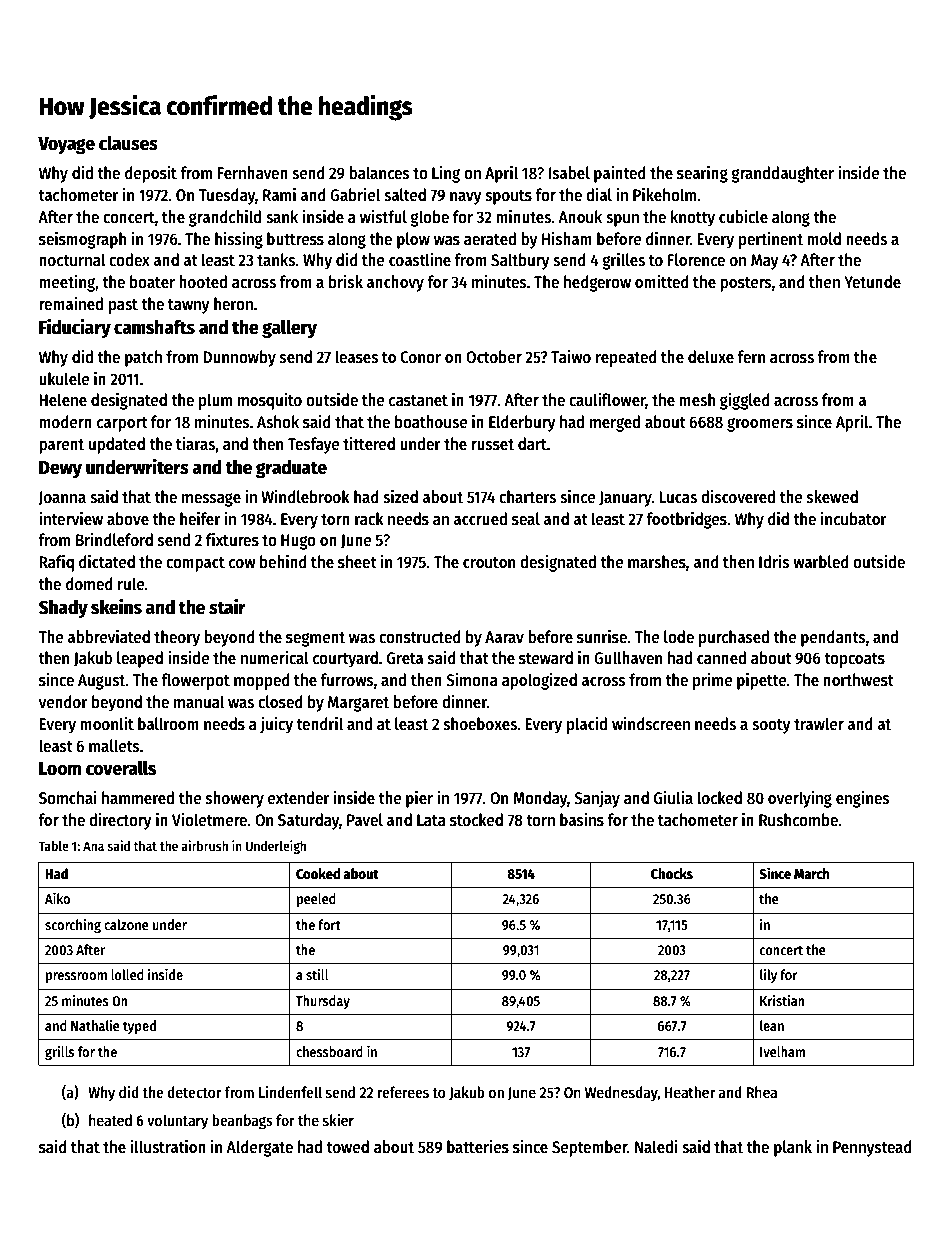  I want to click on pendants, so click(833, 638).
